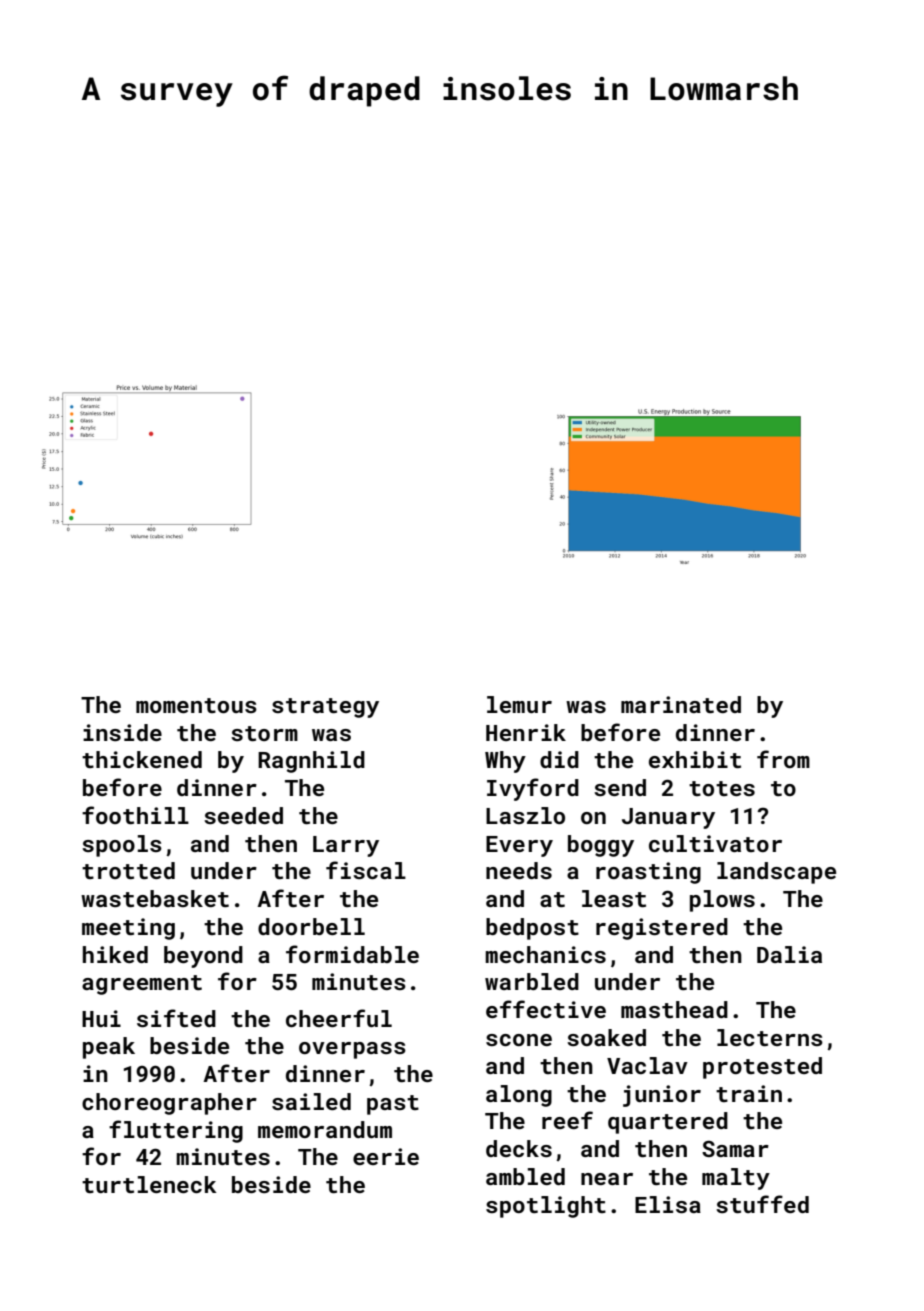 This document has height=1311, width=924. What do you see at coordinates (196, 705) in the document?
I see `momentous` at bounding box center [196, 705].
